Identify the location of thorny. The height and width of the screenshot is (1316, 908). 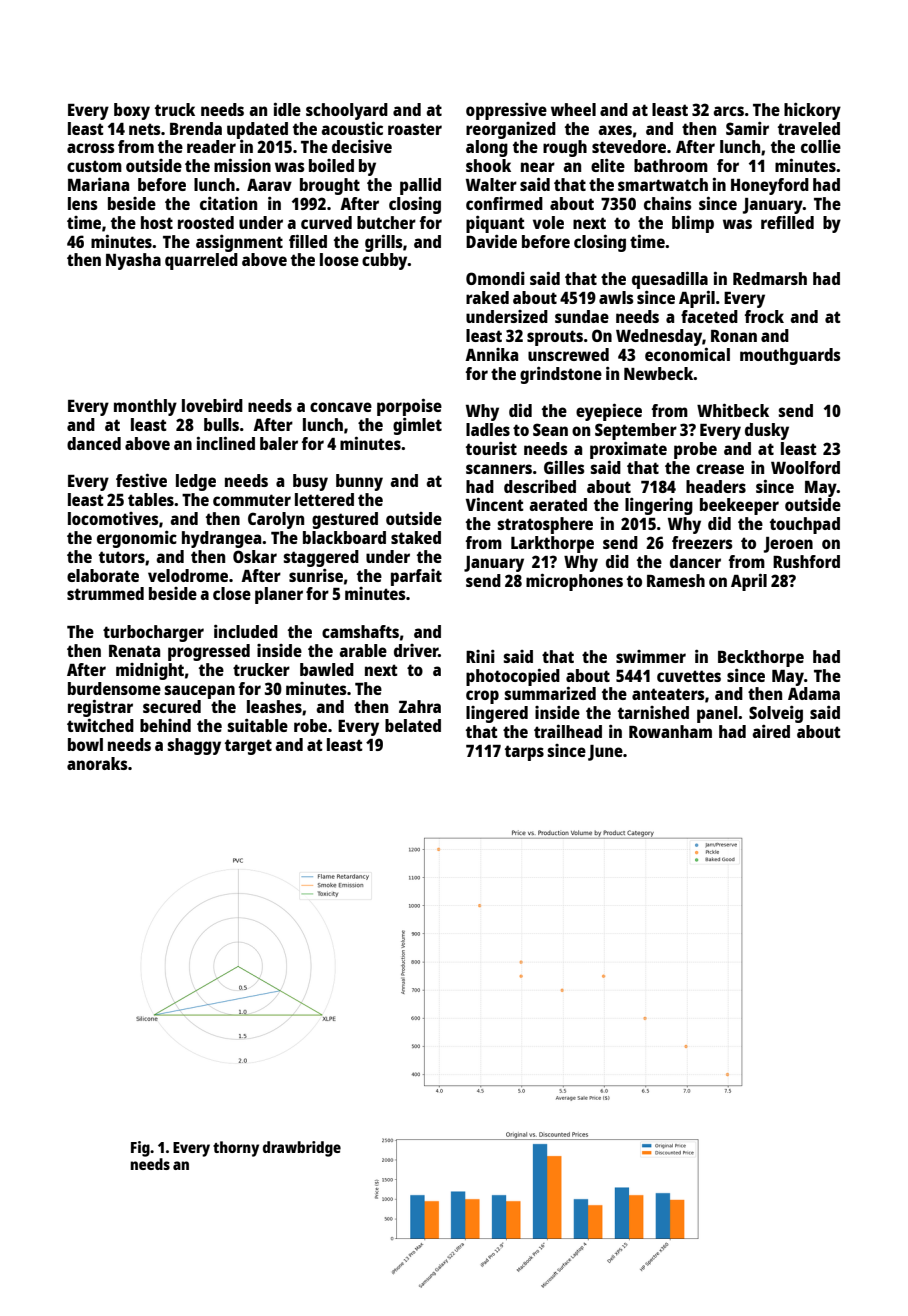
(236, 1149).
